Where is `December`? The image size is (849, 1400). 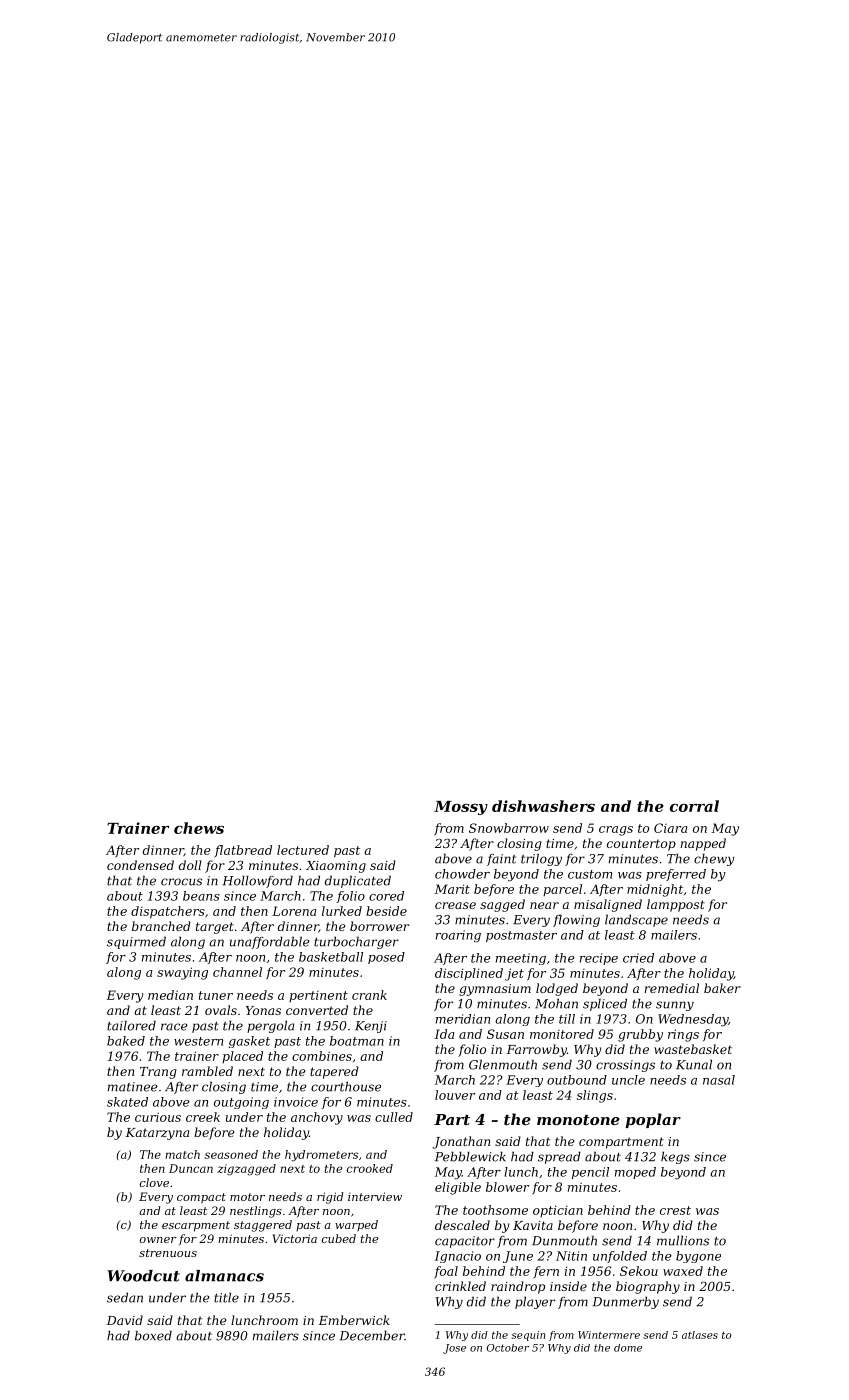 December is located at coordinates (372, 1335).
